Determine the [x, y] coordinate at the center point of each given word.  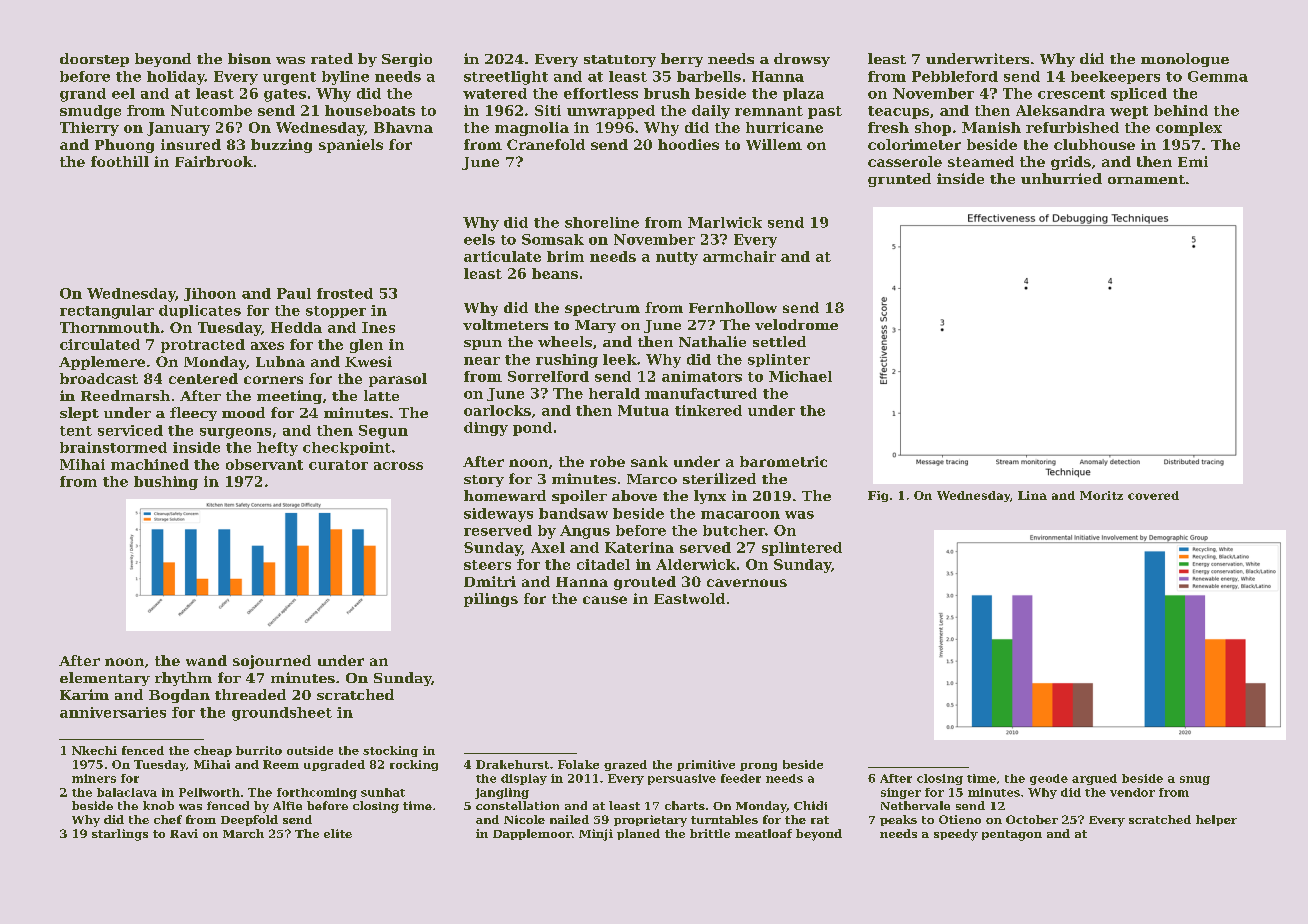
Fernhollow [733, 307]
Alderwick [696, 564]
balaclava [127, 792]
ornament [1146, 179]
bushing [166, 483]
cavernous [747, 583]
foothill [120, 161]
